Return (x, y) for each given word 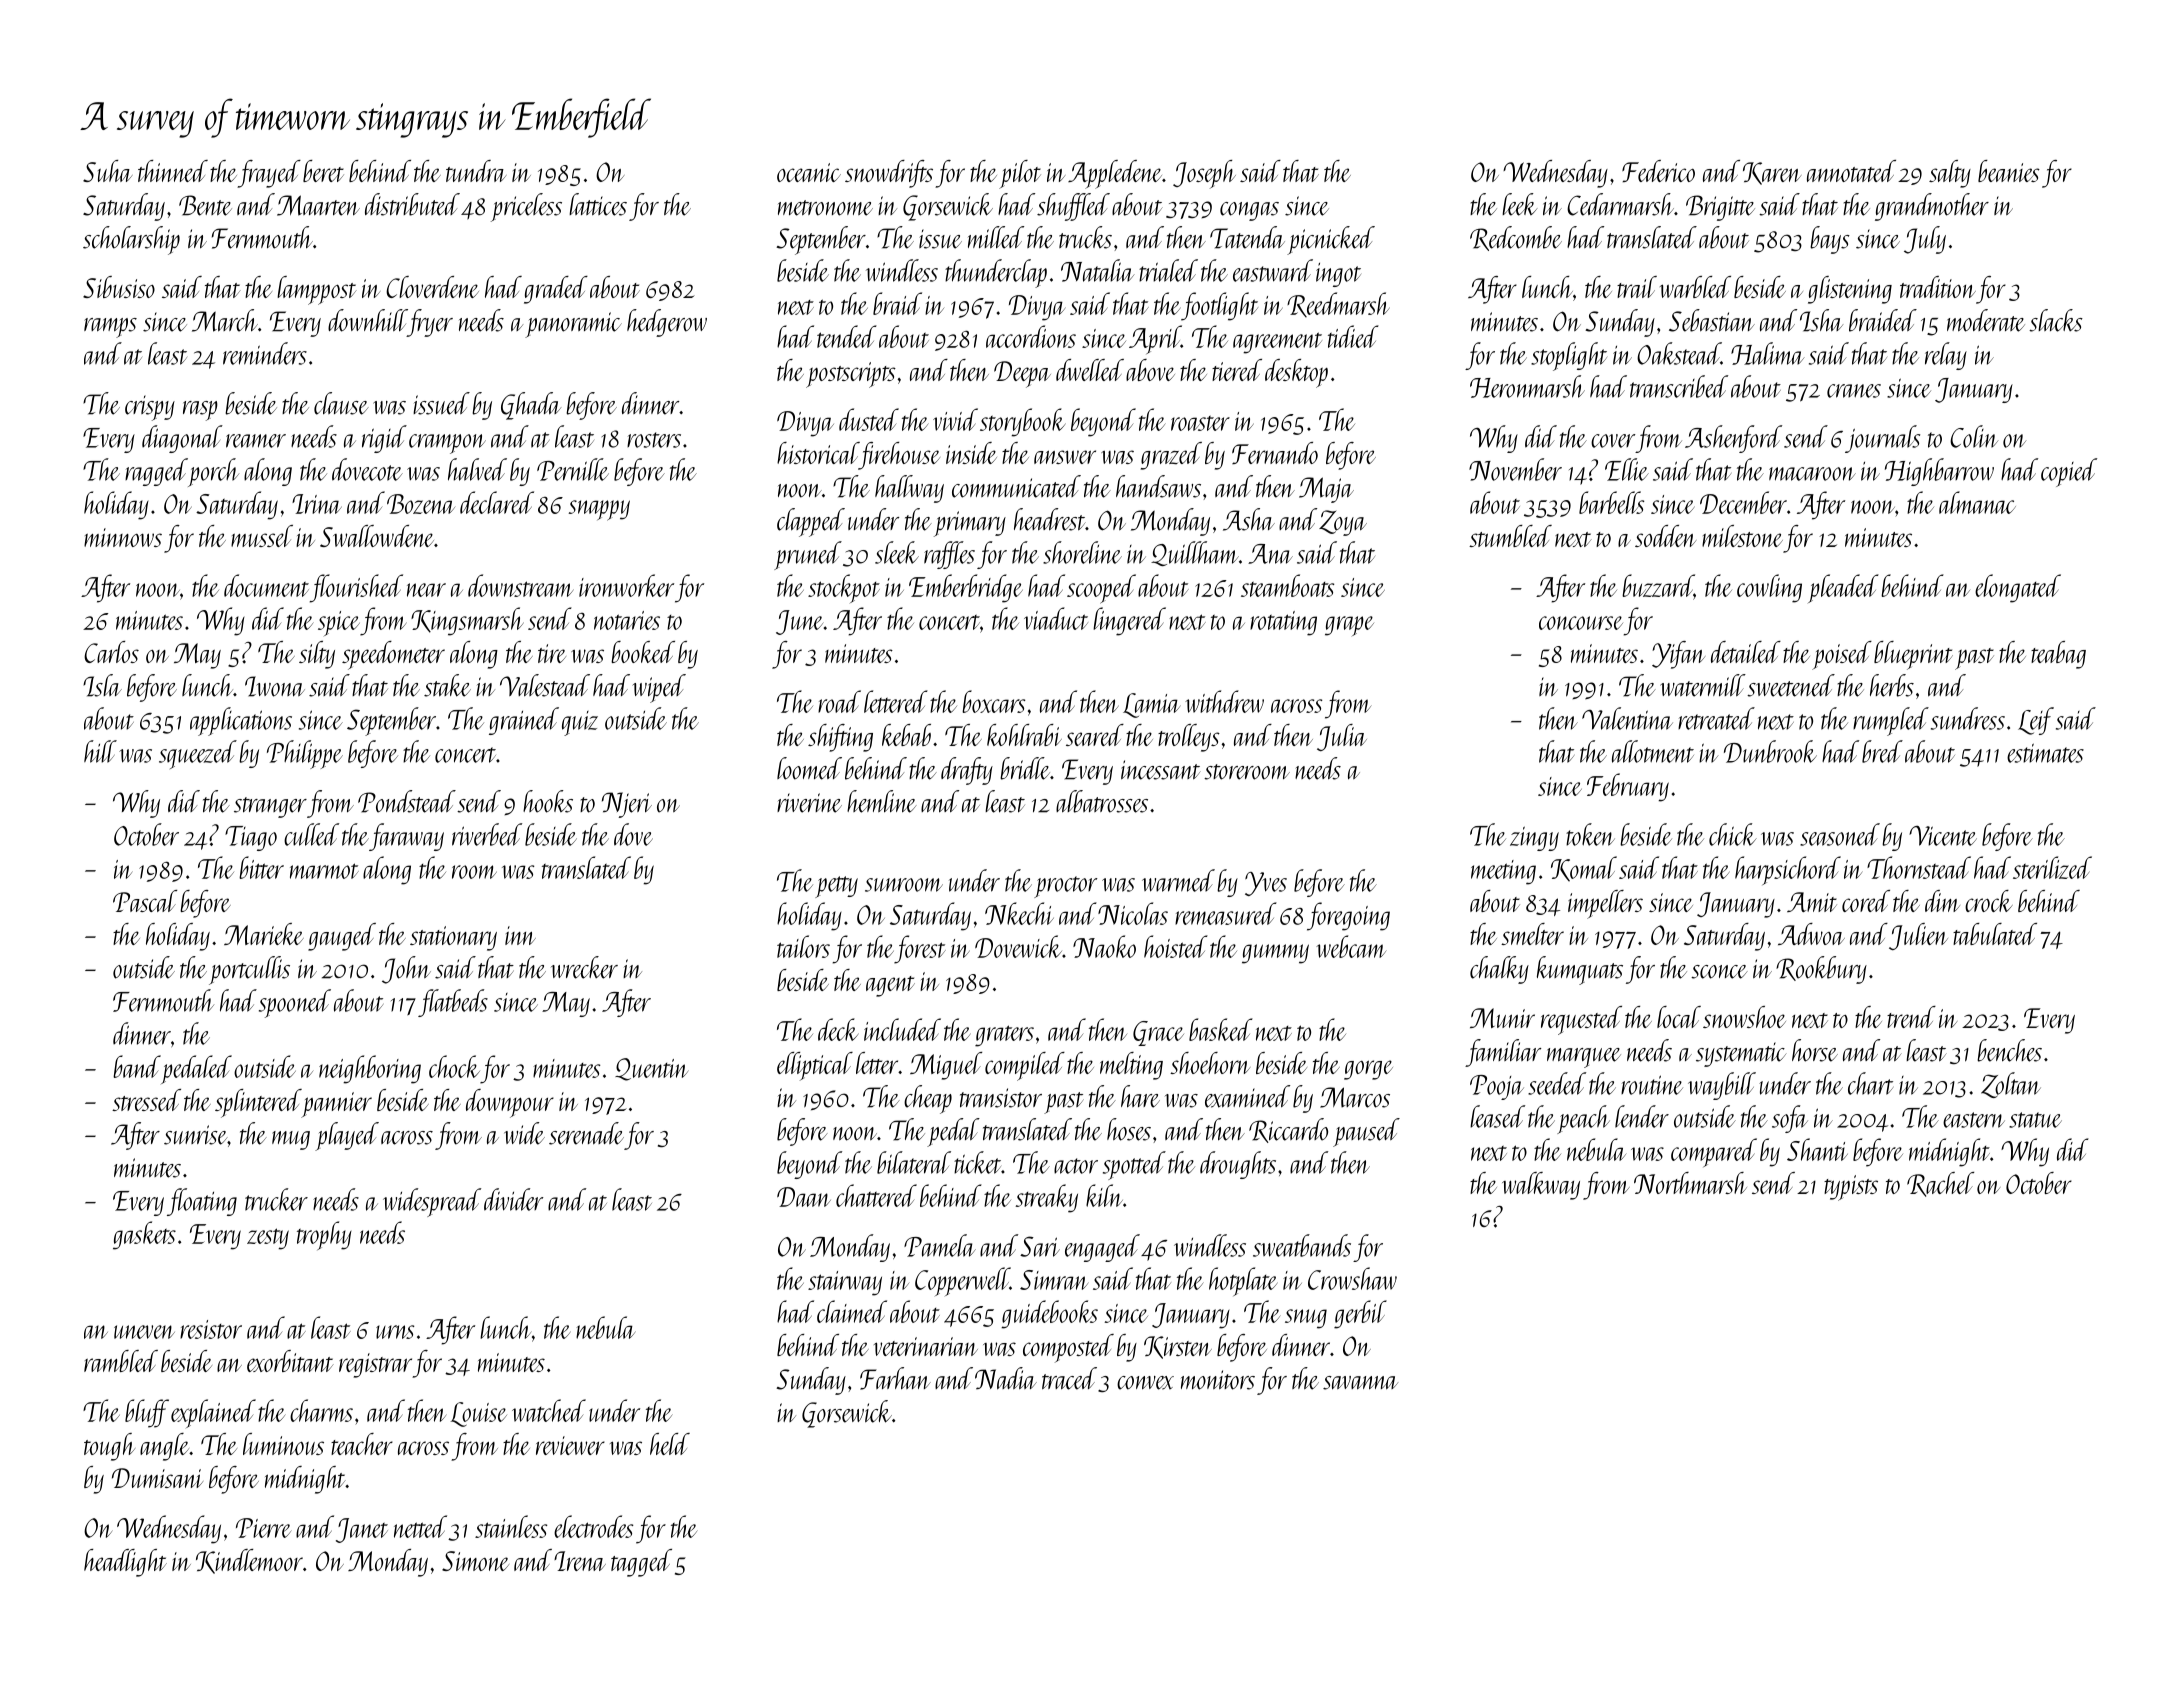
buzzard (1658, 587)
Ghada (531, 406)
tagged (641, 1563)
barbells (1611, 502)
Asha (1249, 519)
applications (241, 721)
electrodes (593, 1526)
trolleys (1189, 738)
